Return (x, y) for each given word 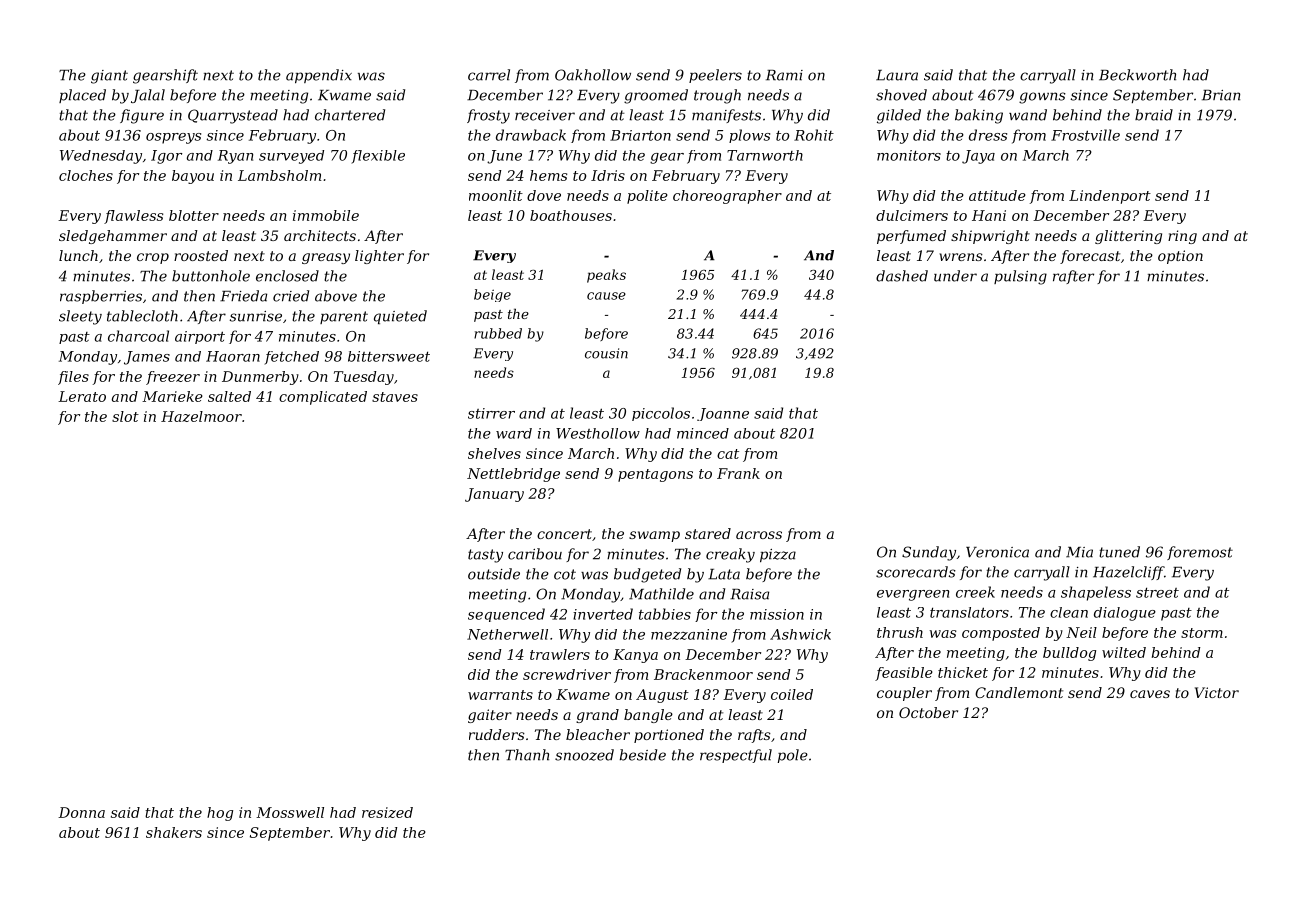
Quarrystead (233, 116)
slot (125, 416)
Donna (81, 812)
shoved (901, 95)
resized (387, 812)
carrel (489, 75)
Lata (724, 574)
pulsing (1020, 277)
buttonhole (211, 276)
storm (1202, 633)
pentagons (655, 475)
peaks (606, 276)
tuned (1119, 552)
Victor (1217, 692)
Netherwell (507, 634)
